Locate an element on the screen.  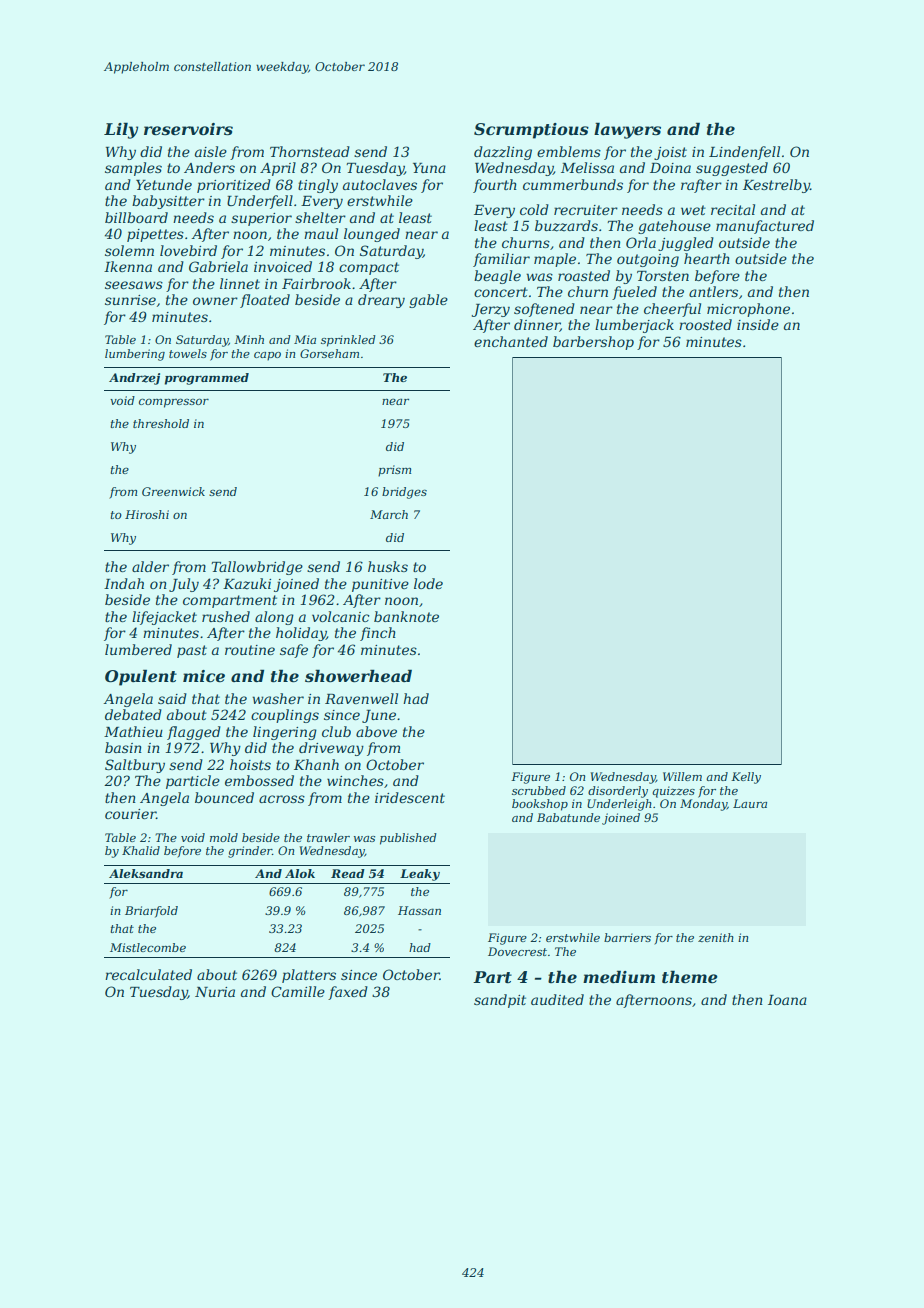
maul is located at coordinates (321, 233).
